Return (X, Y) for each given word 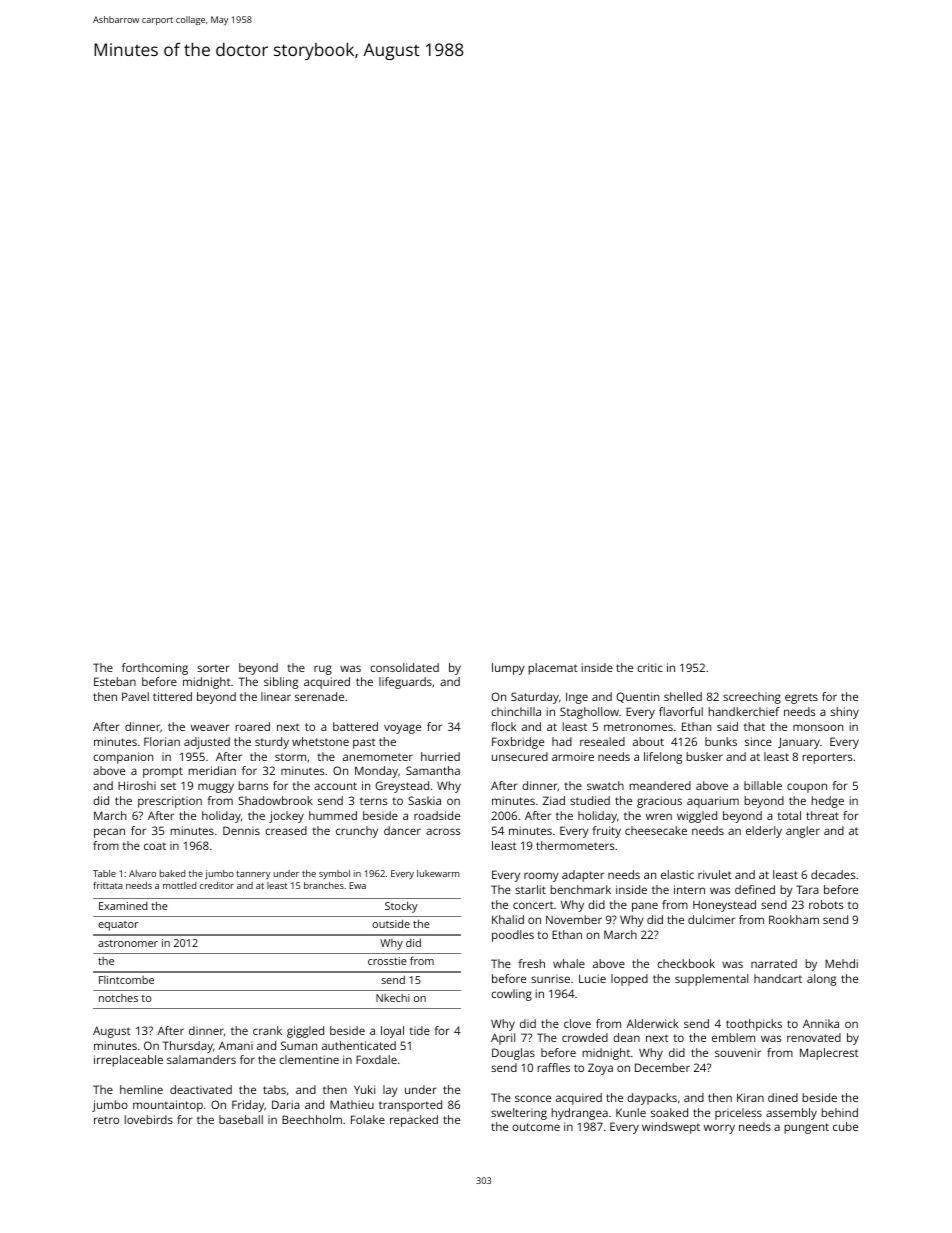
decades (833, 874)
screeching (752, 698)
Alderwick (652, 1023)
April (503, 1039)
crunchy (357, 832)
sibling (281, 683)
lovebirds (148, 1119)
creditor (217, 885)
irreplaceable (128, 1061)
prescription (170, 802)
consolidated (404, 667)
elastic (677, 874)
